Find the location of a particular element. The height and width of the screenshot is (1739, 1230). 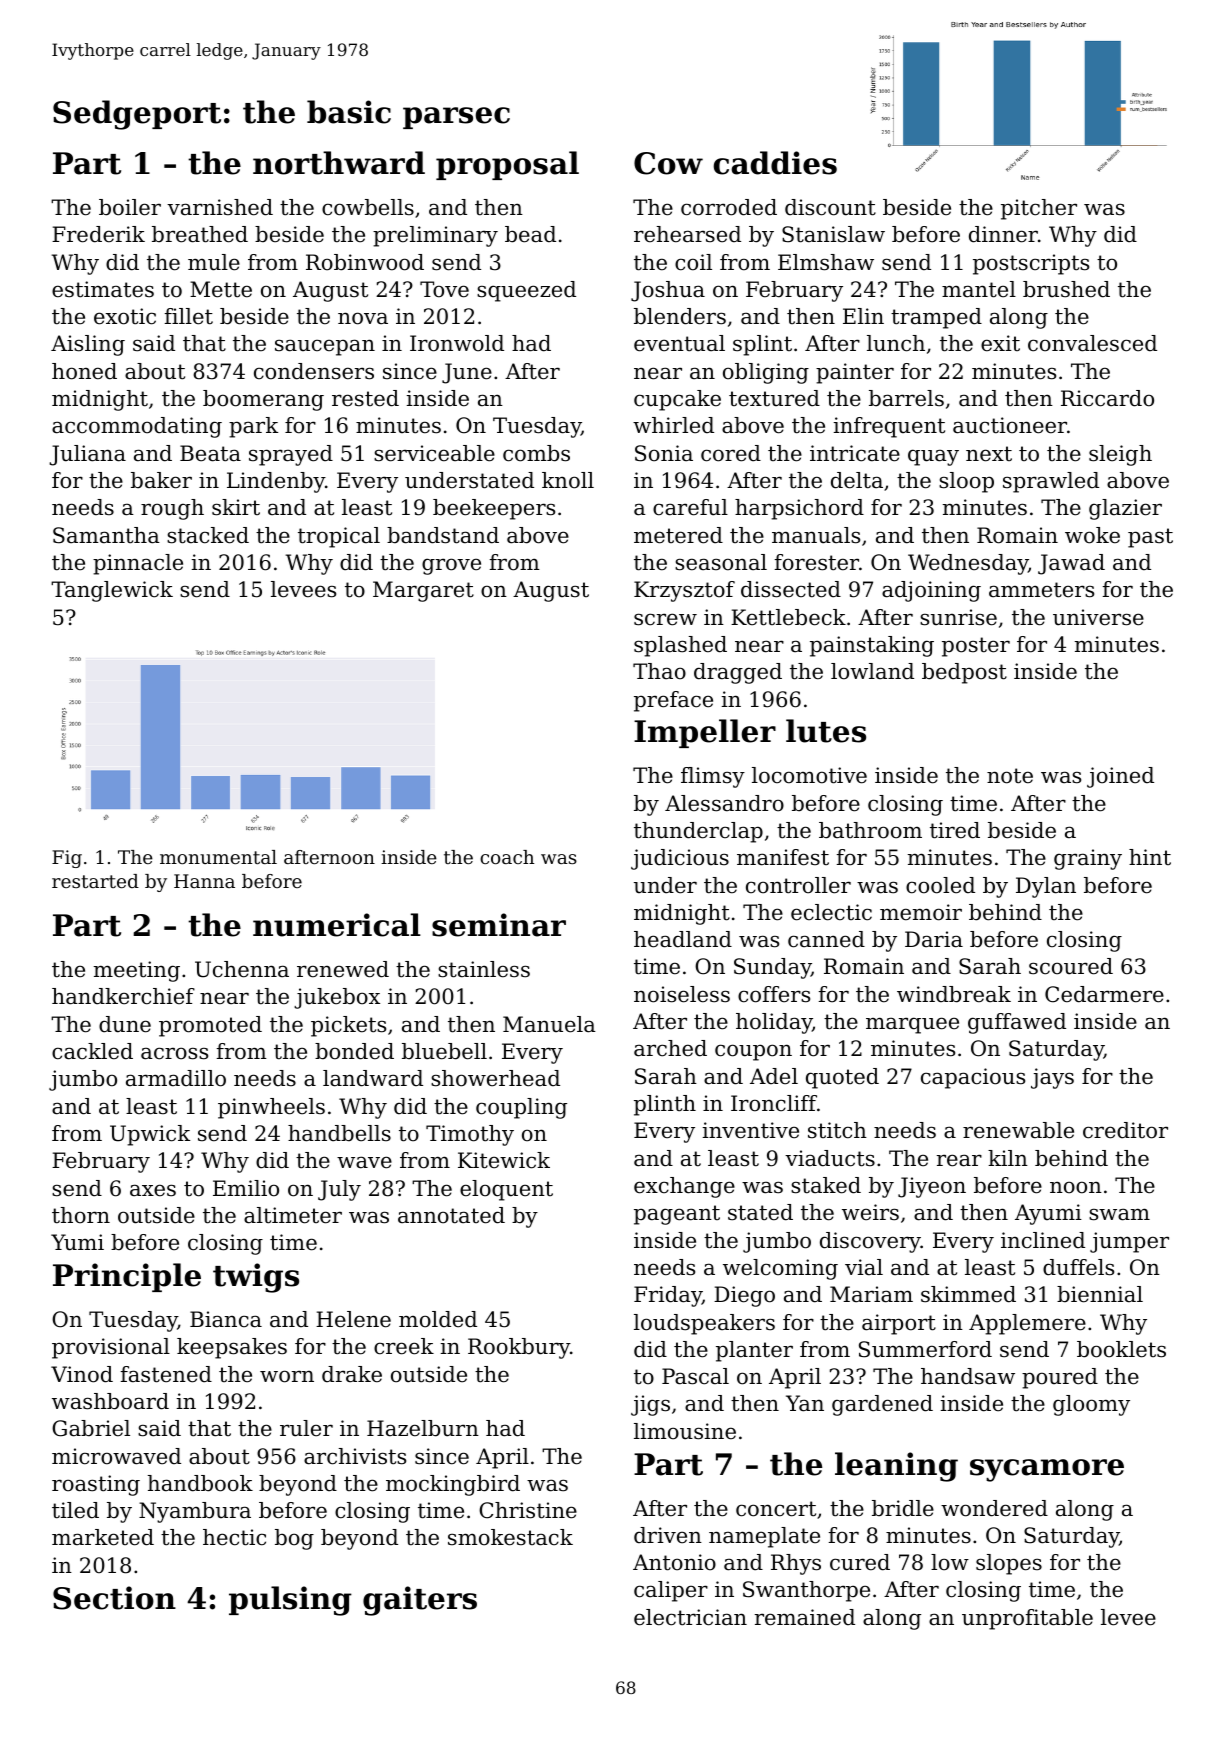

proposal is located at coordinates (507, 165).
